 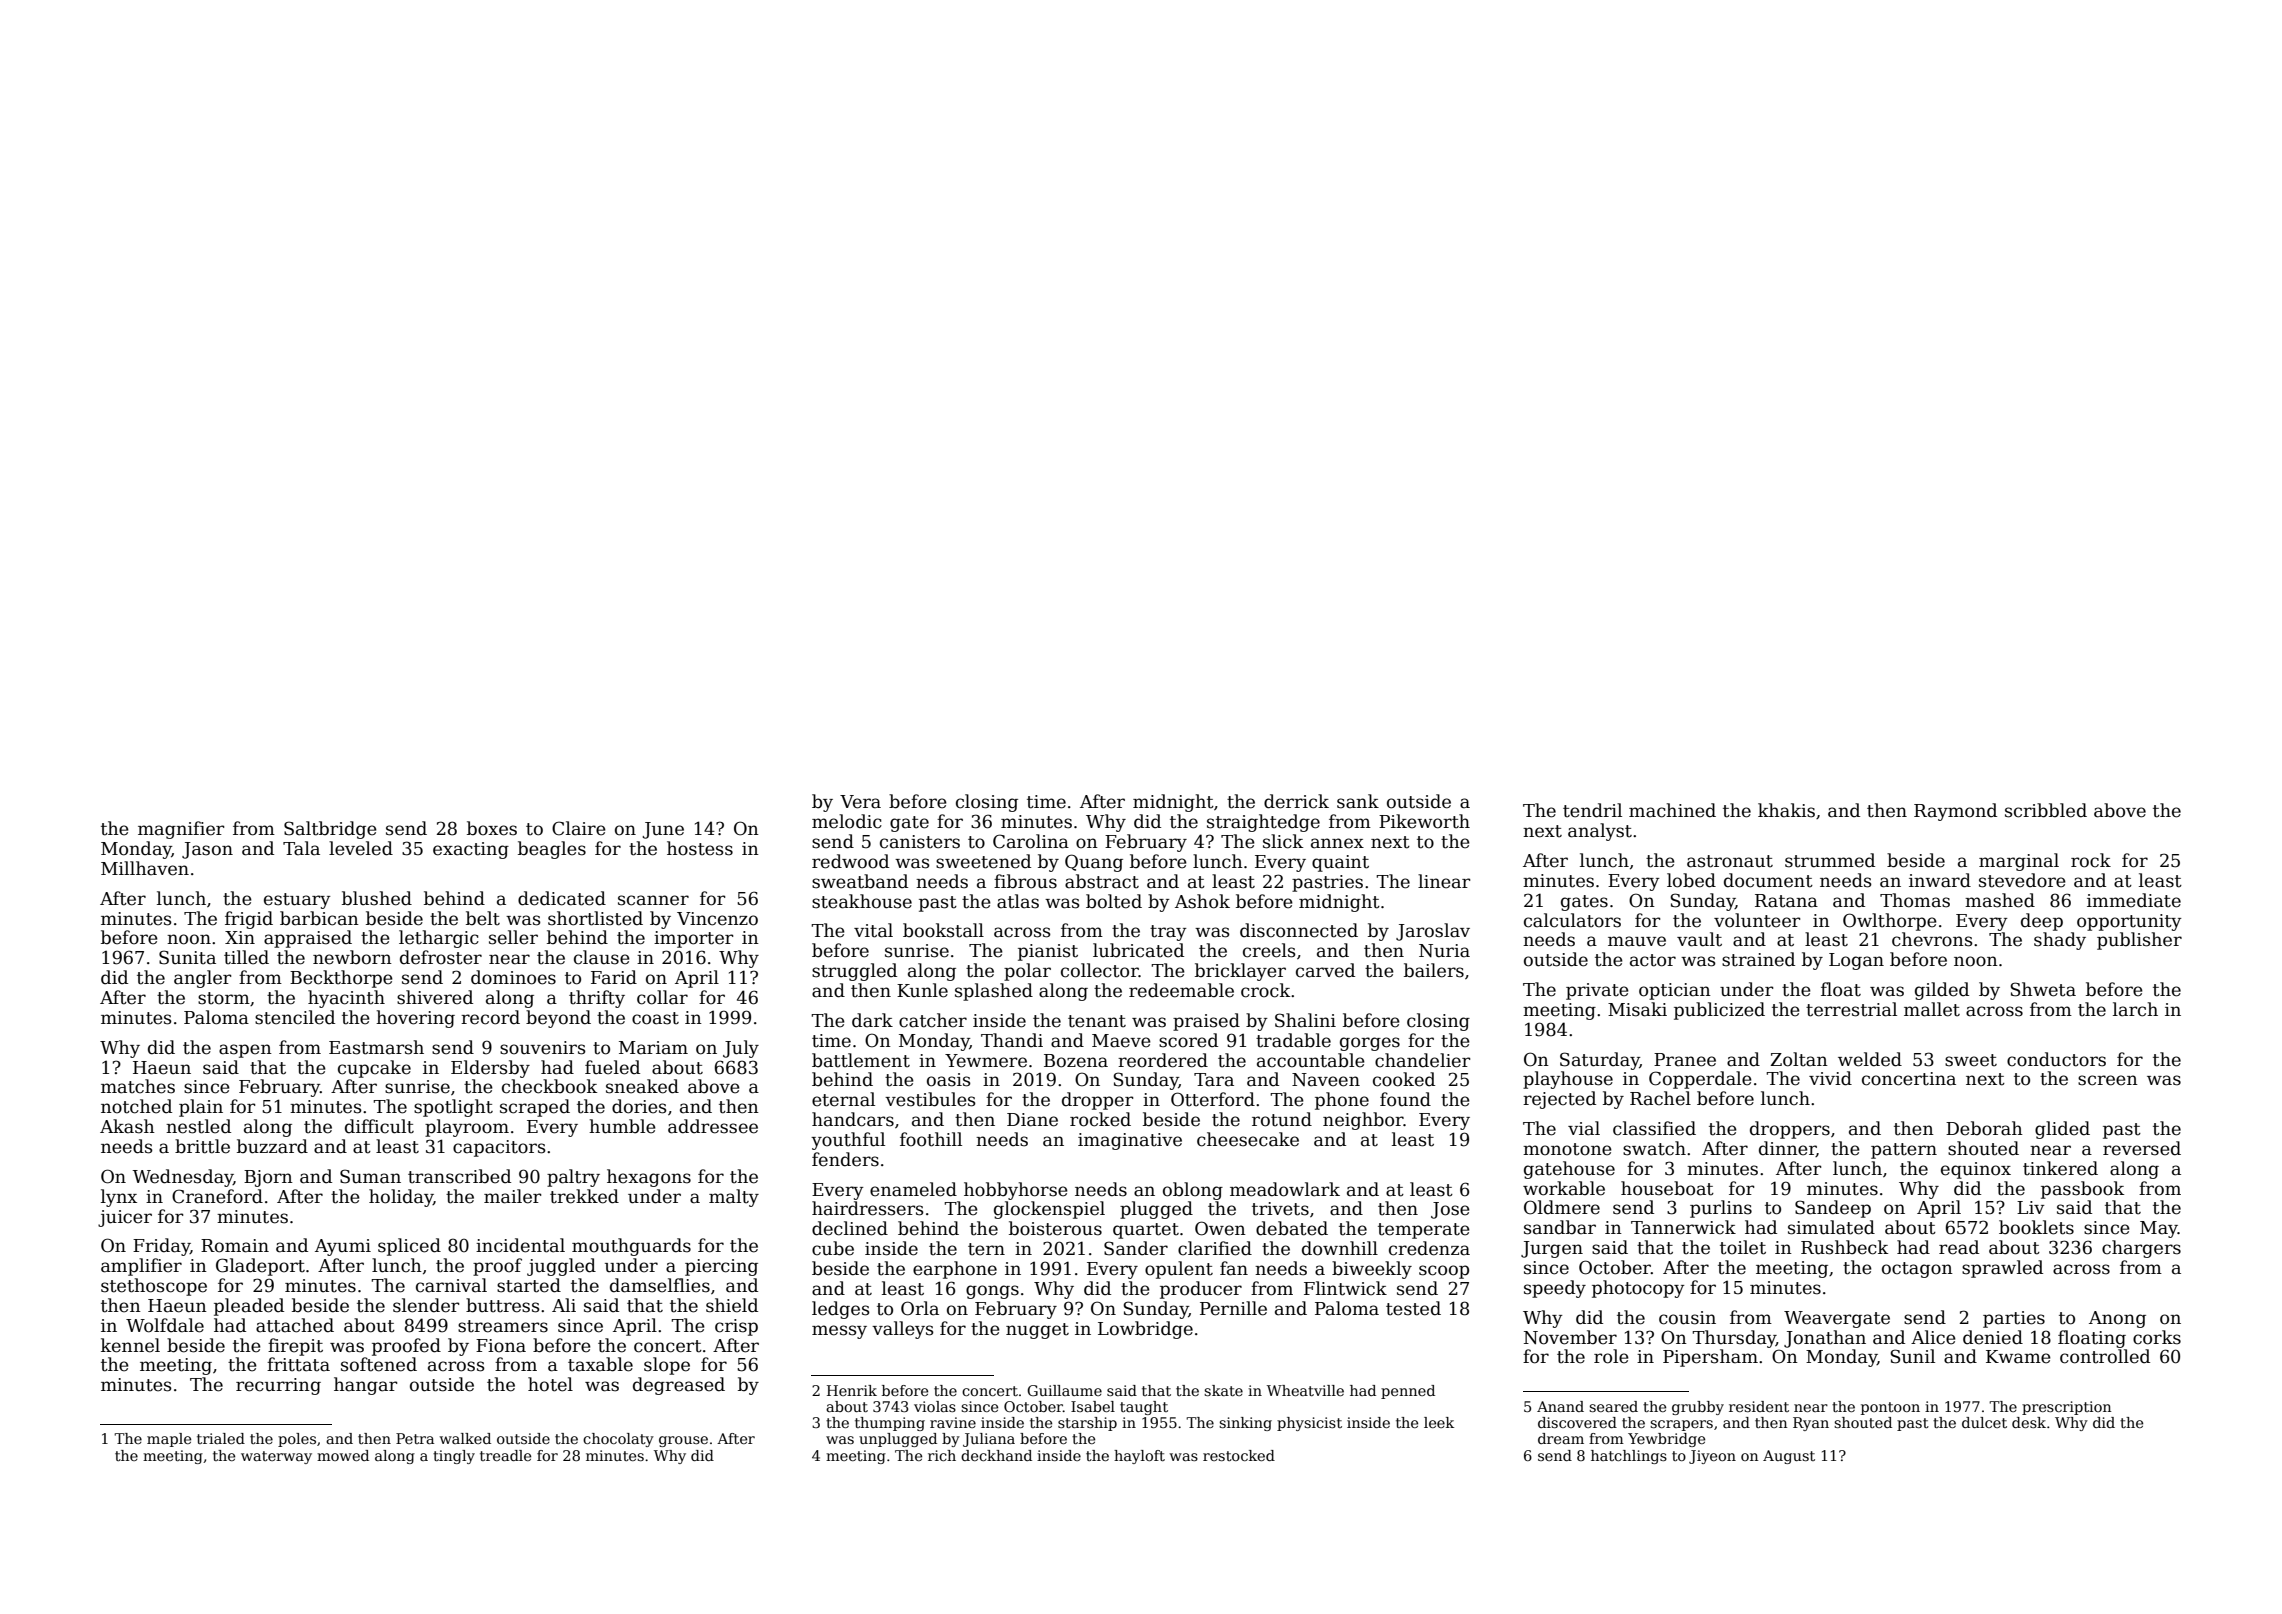 What do you see at coordinates (2134, 900) in the screenshot?
I see `immediate` at bounding box center [2134, 900].
